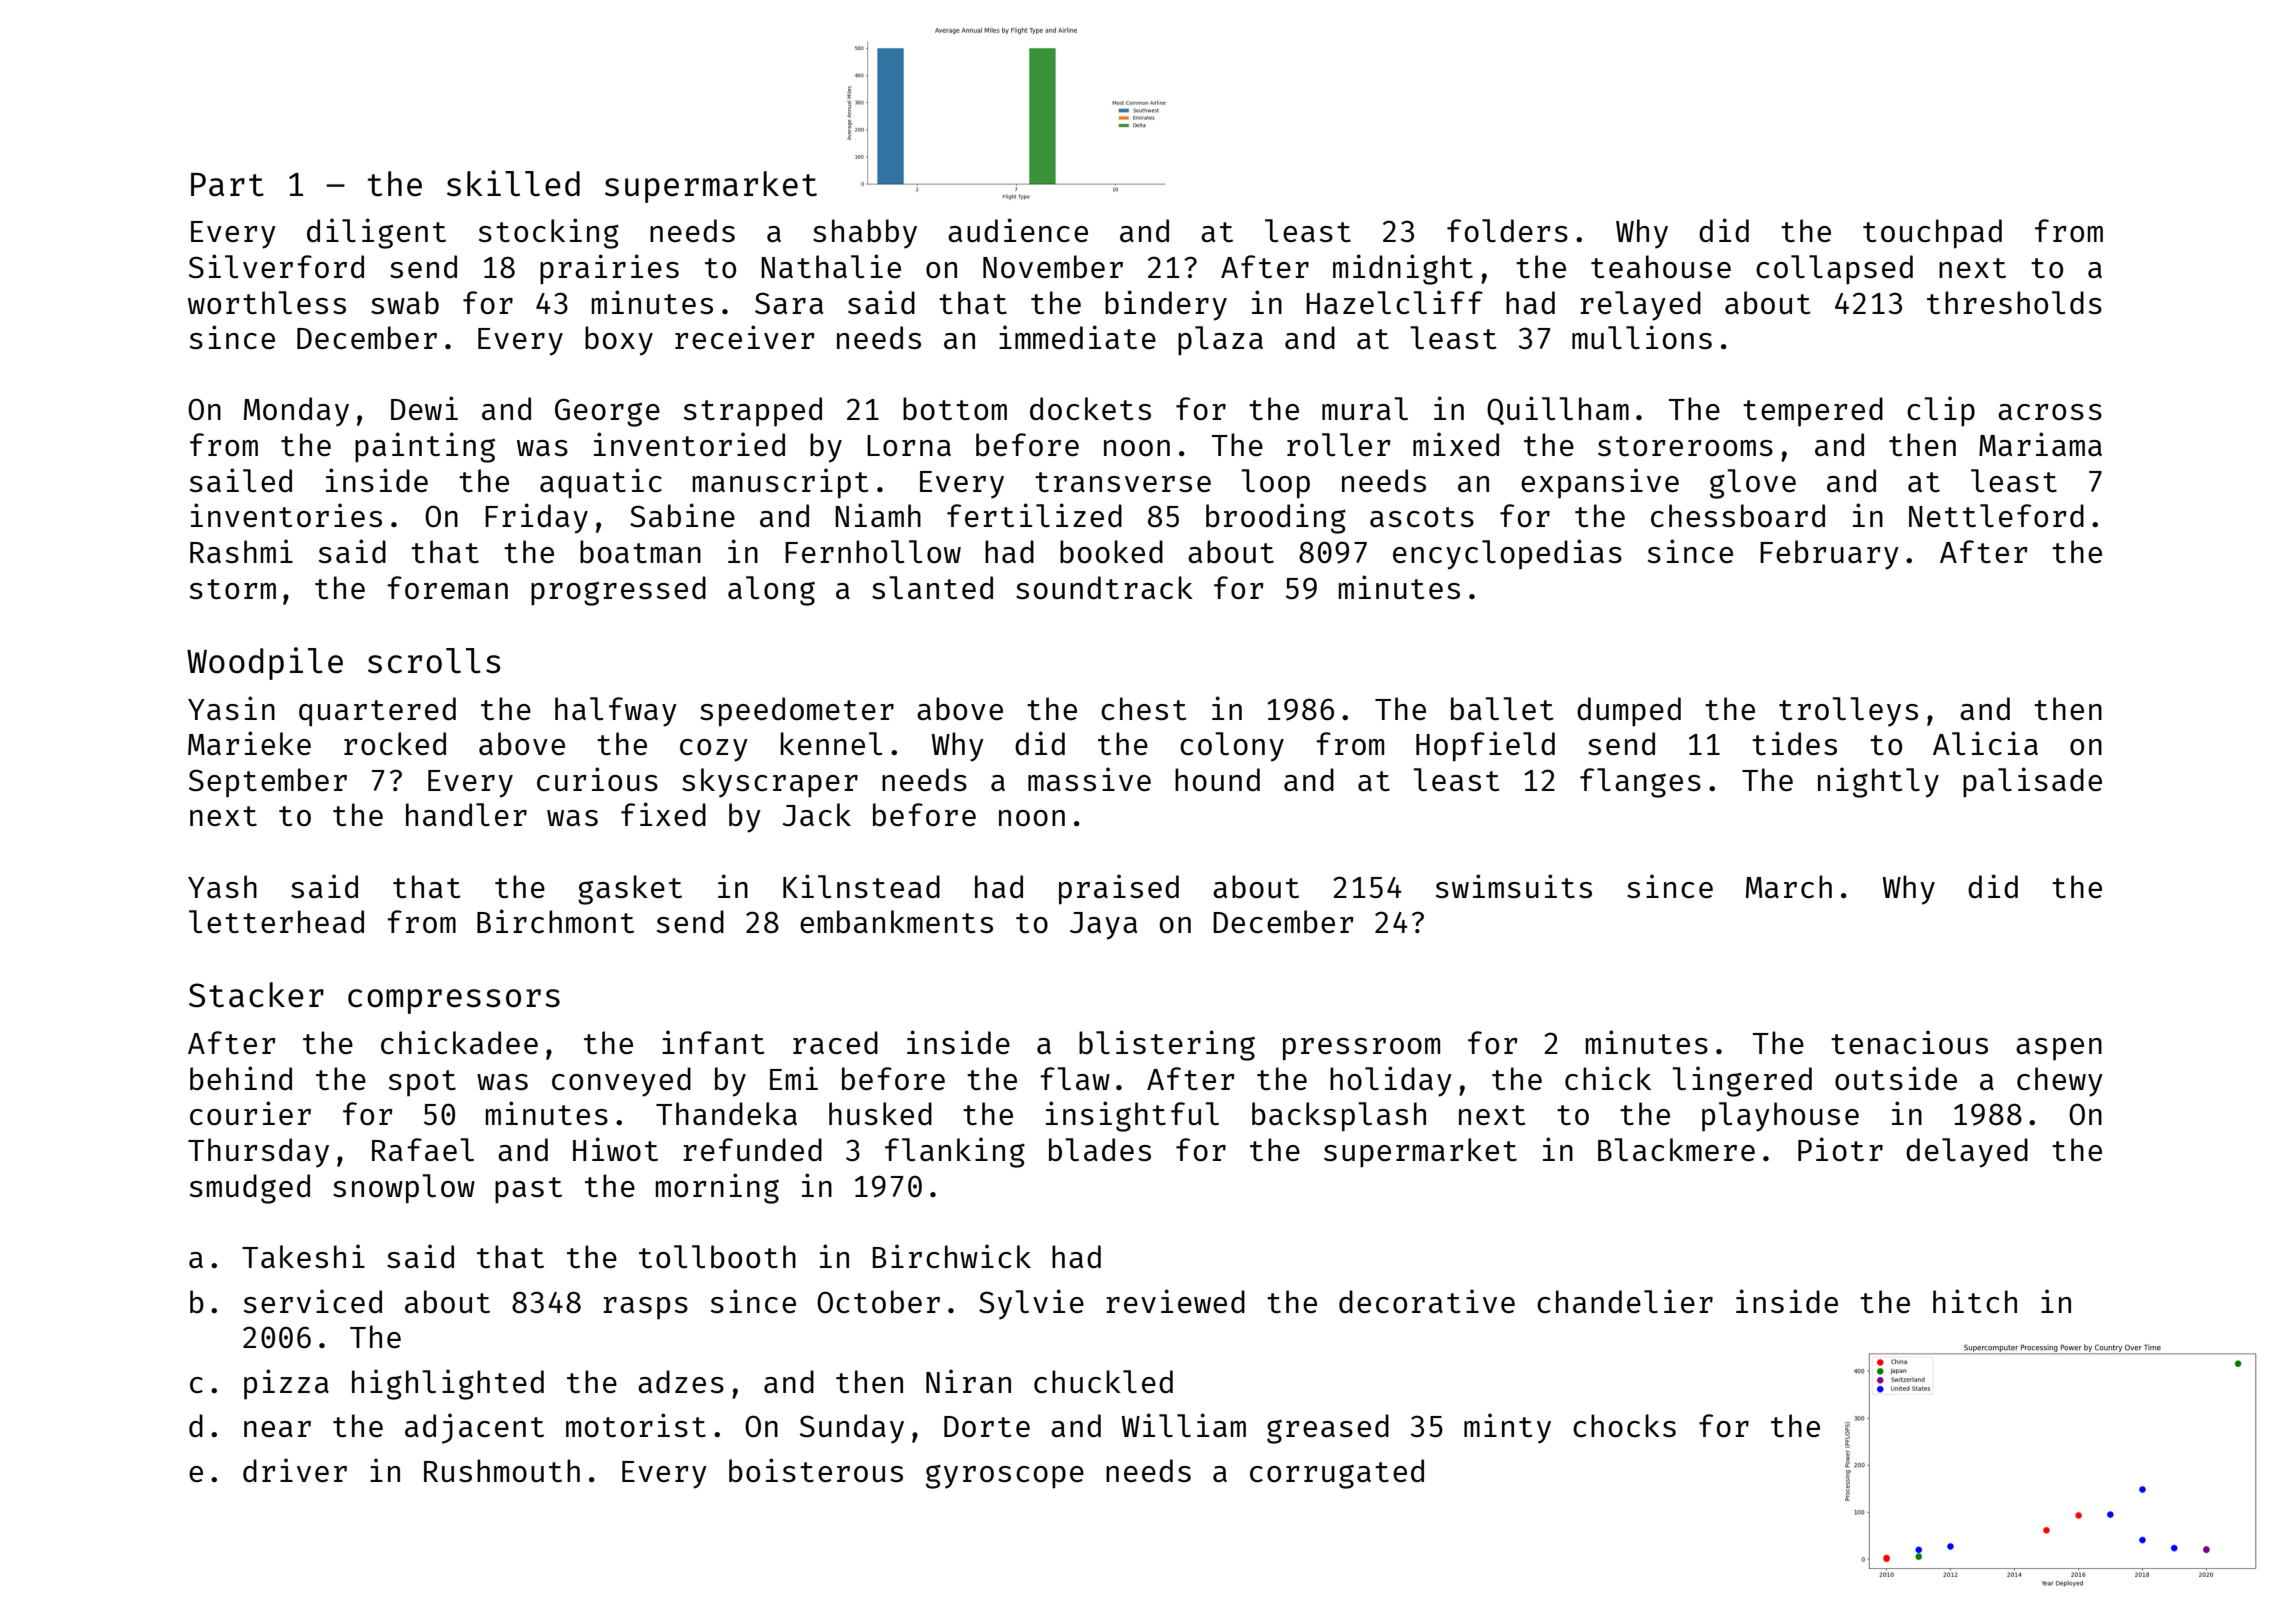 The image size is (2292, 1620). I want to click on across, so click(2050, 412).
